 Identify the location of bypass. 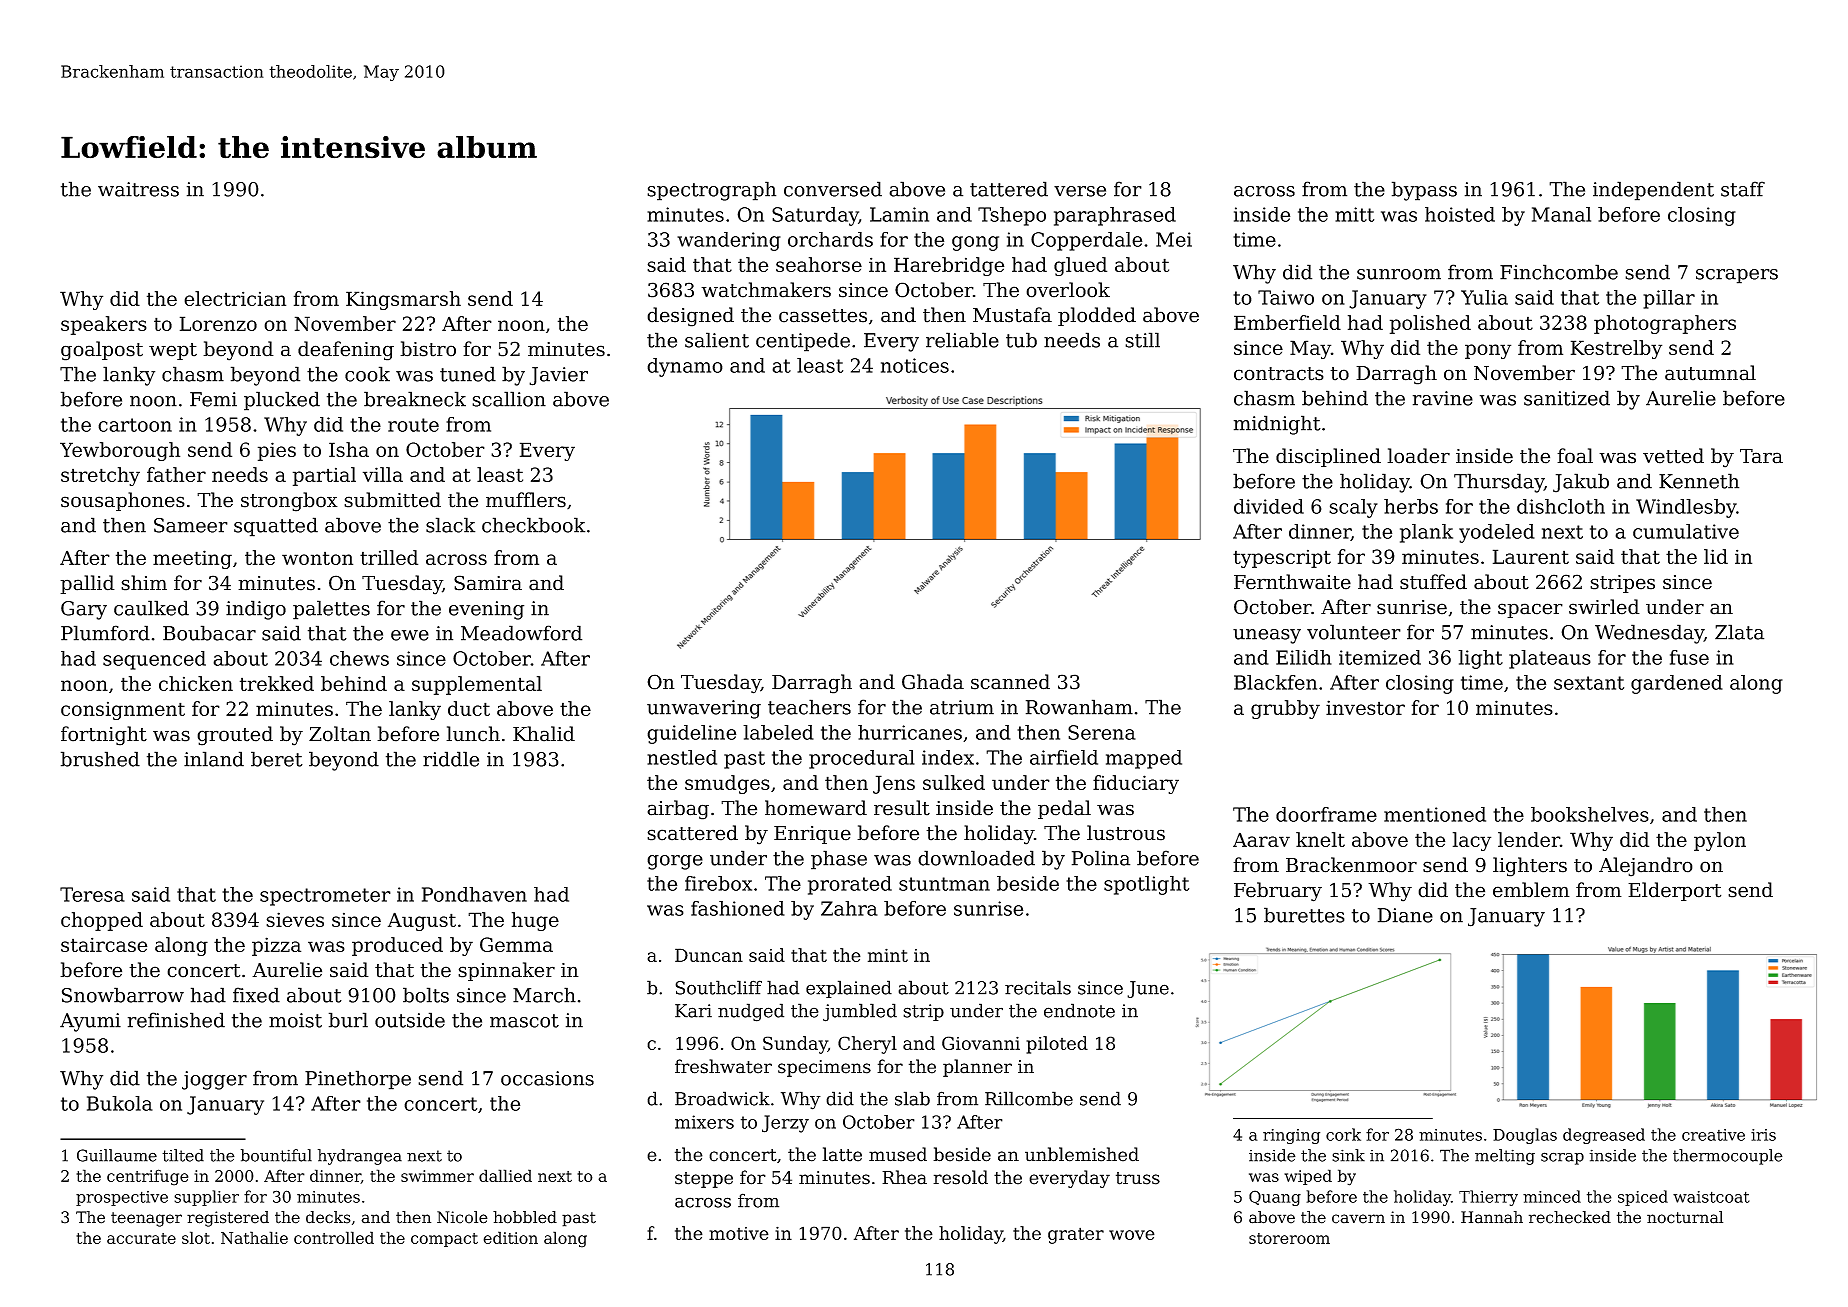
(1424, 191).
